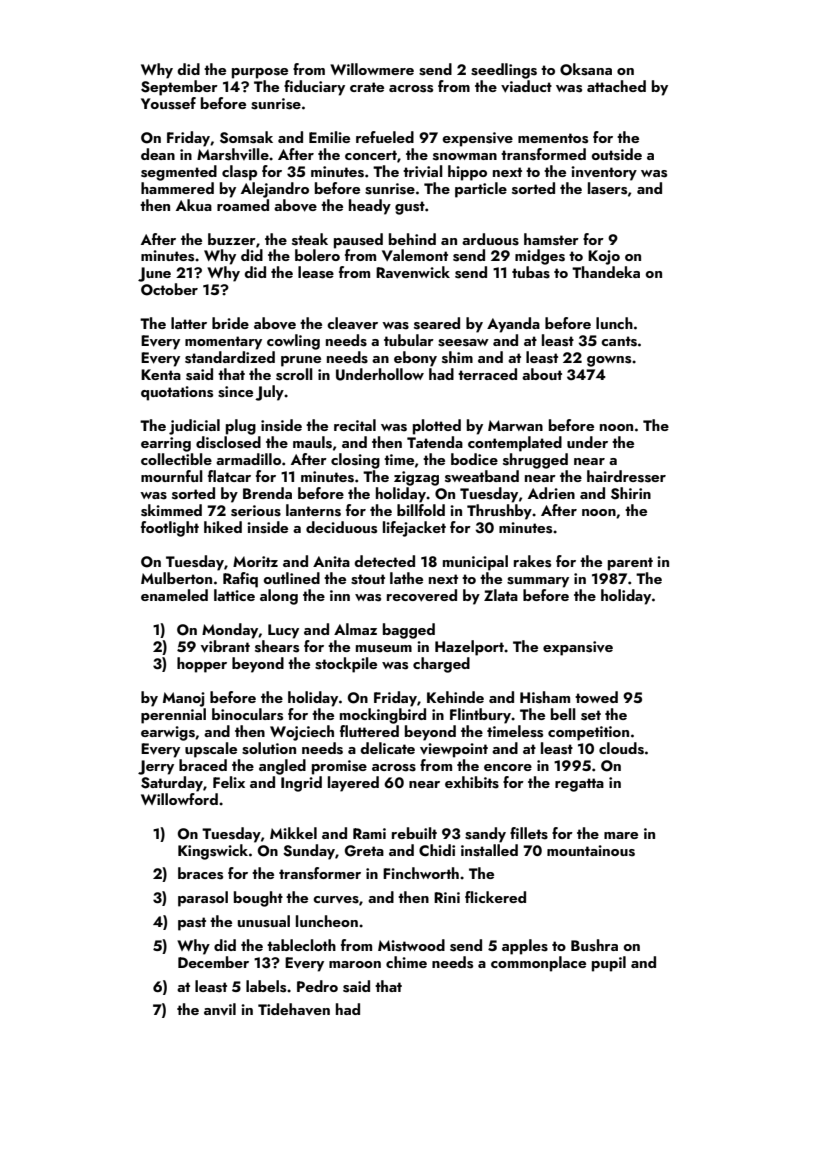 This image has width=813, height=1154. I want to click on Willowmere, so click(372, 69).
